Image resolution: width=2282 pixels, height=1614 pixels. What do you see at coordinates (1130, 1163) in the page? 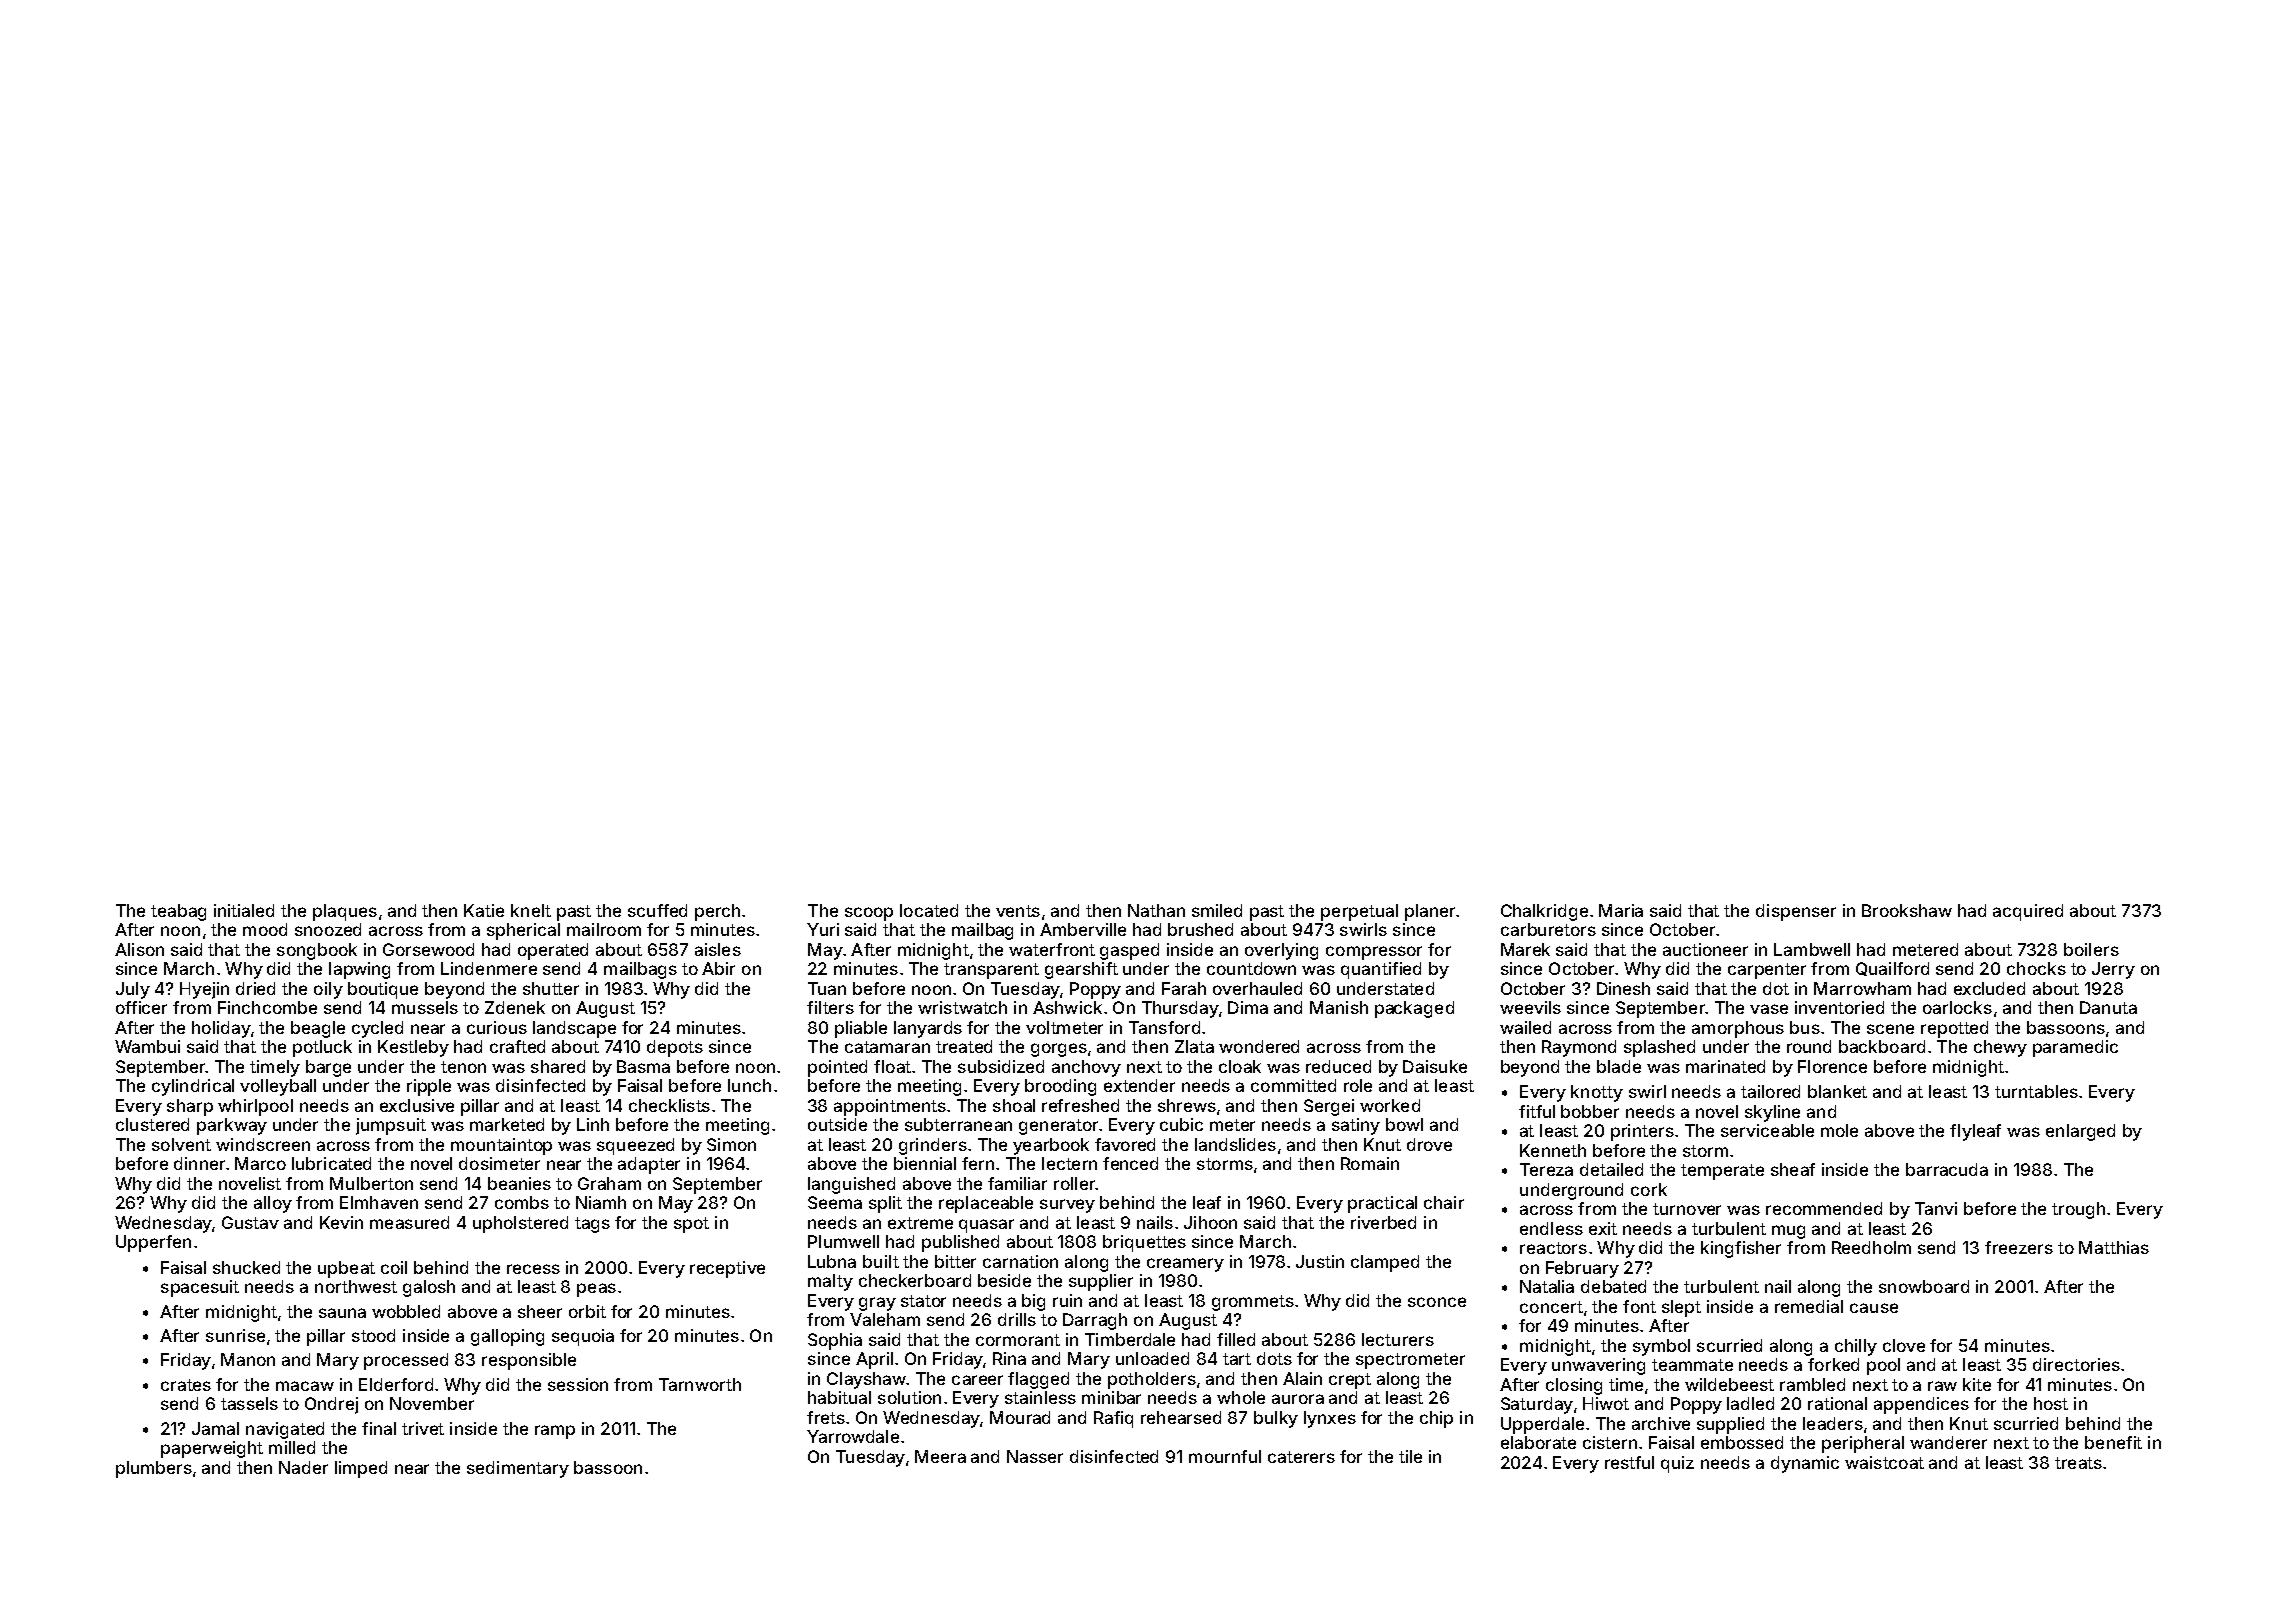
I see `fenced` at bounding box center [1130, 1163].
